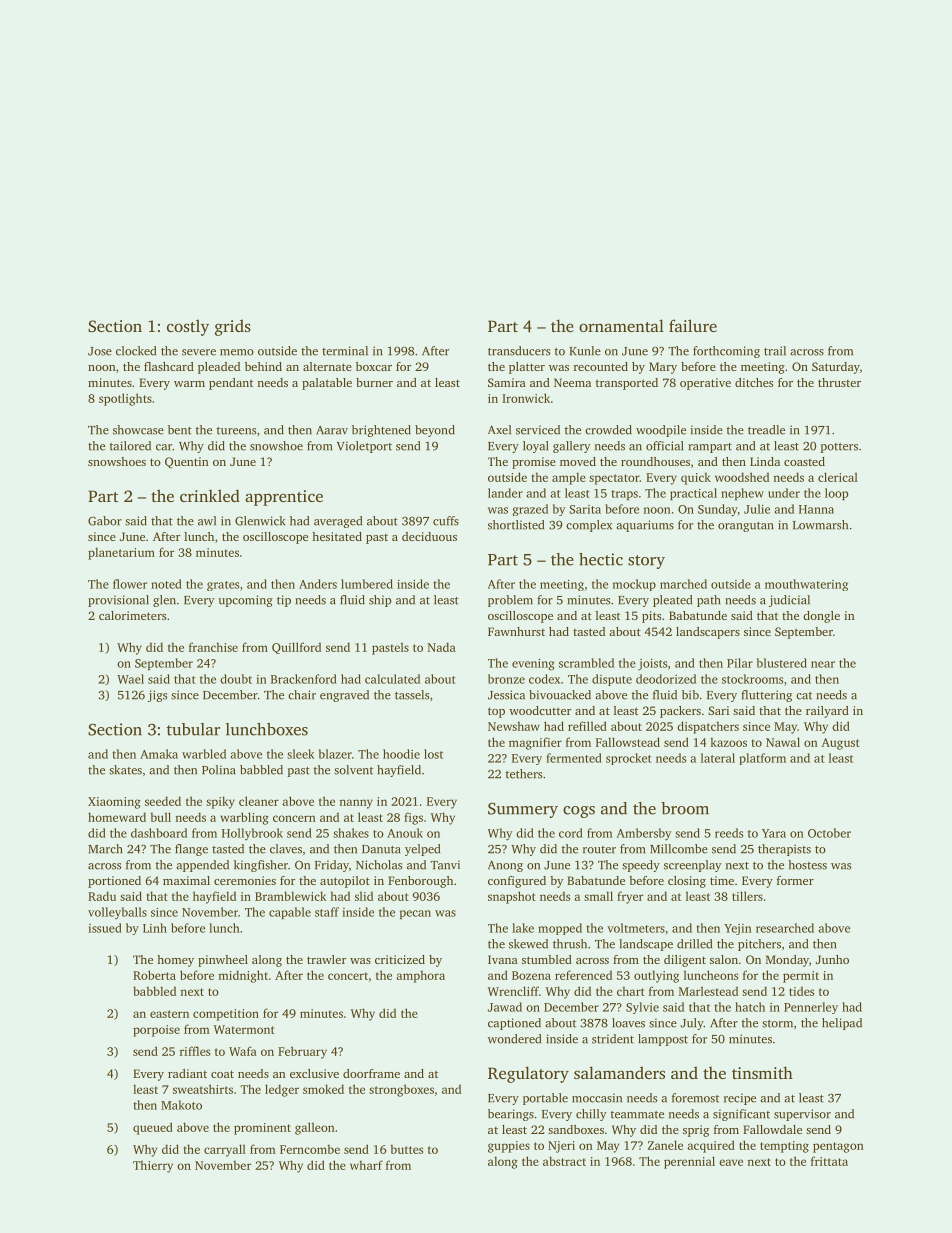 The height and width of the image is (1233, 952). I want to click on wharf, so click(366, 1165).
